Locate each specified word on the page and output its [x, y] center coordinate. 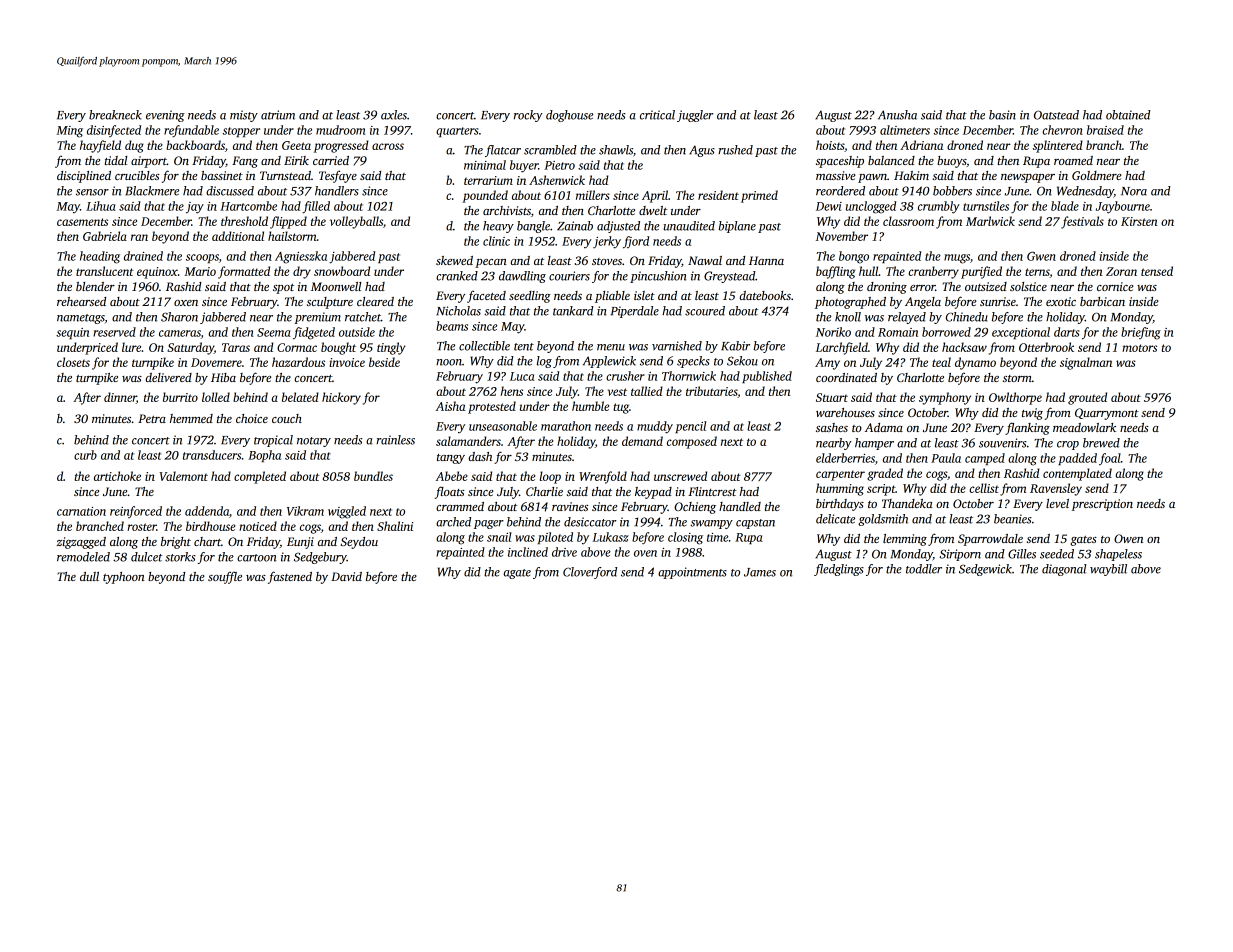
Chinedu [967, 317]
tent [524, 347]
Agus [702, 151]
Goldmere [1097, 175]
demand [642, 441]
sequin [72, 333]
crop [1068, 445]
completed [260, 477]
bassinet [222, 175]
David [346, 576]
